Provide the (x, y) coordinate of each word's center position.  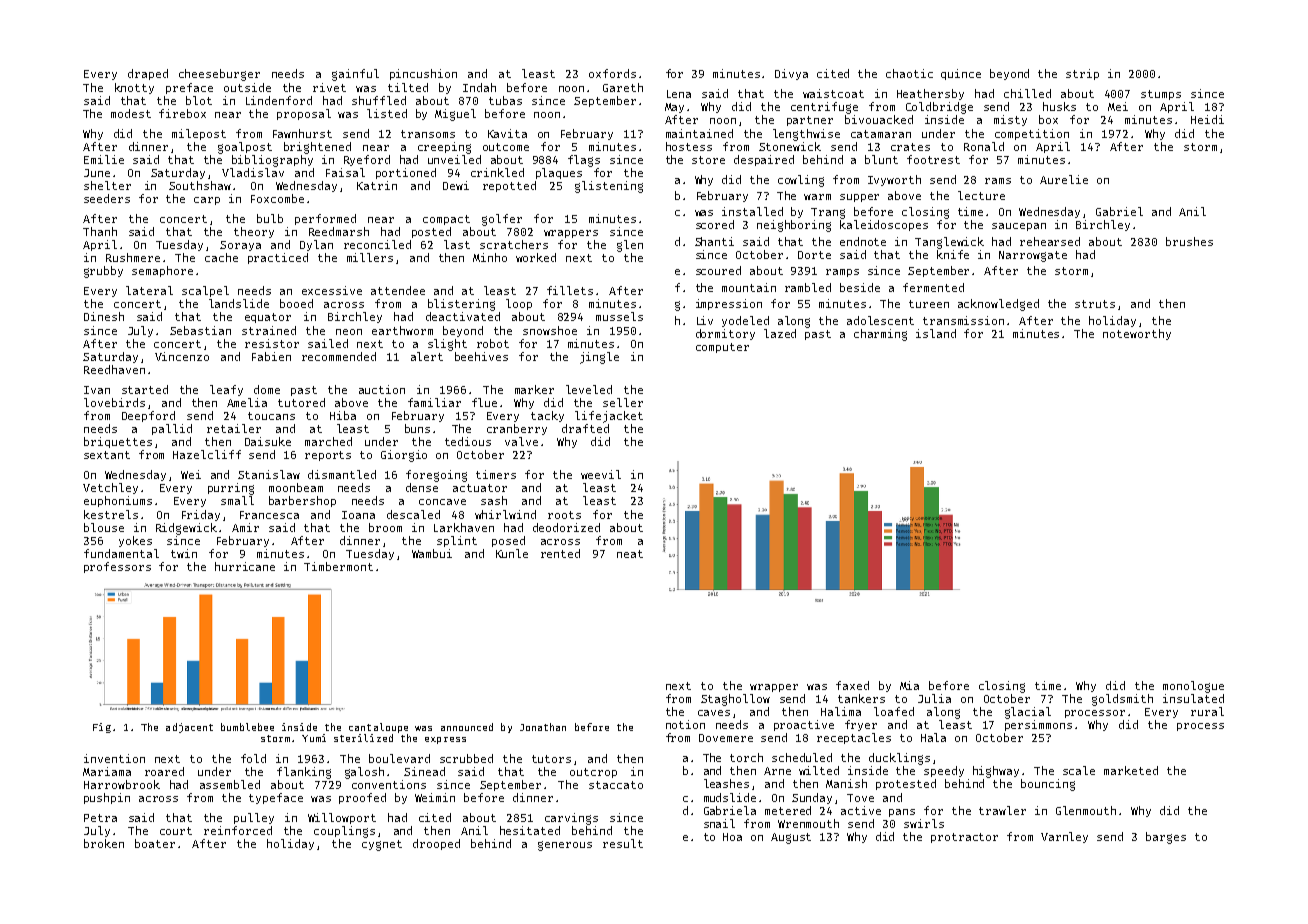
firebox (182, 113)
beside (860, 287)
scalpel (205, 291)
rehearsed (1050, 241)
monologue (1193, 687)
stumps (1161, 95)
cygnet (382, 845)
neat (630, 554)
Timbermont (338, 566)
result (623, 843)
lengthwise (806, 135)
